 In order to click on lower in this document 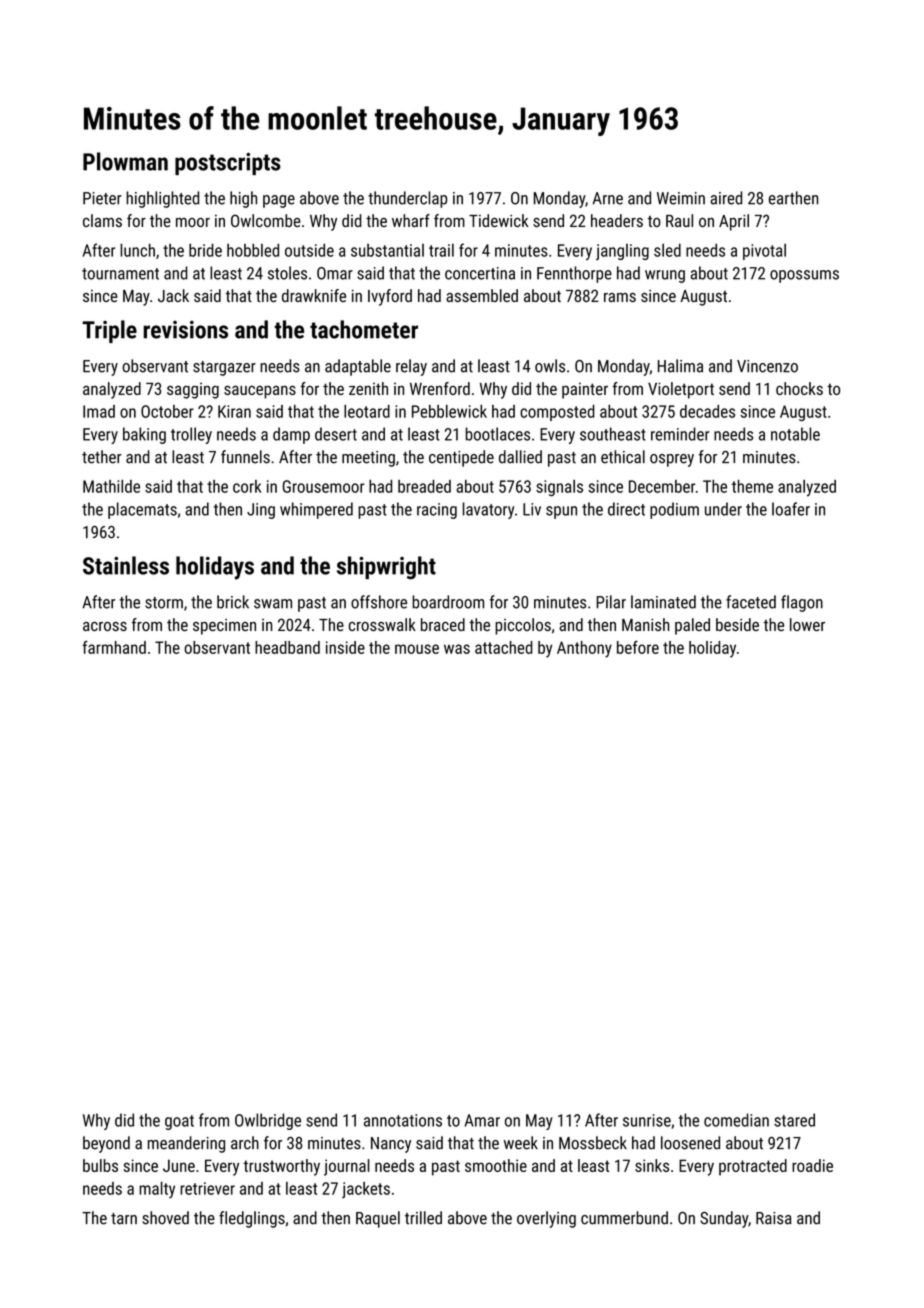, I will do `click(807, 624)`.
